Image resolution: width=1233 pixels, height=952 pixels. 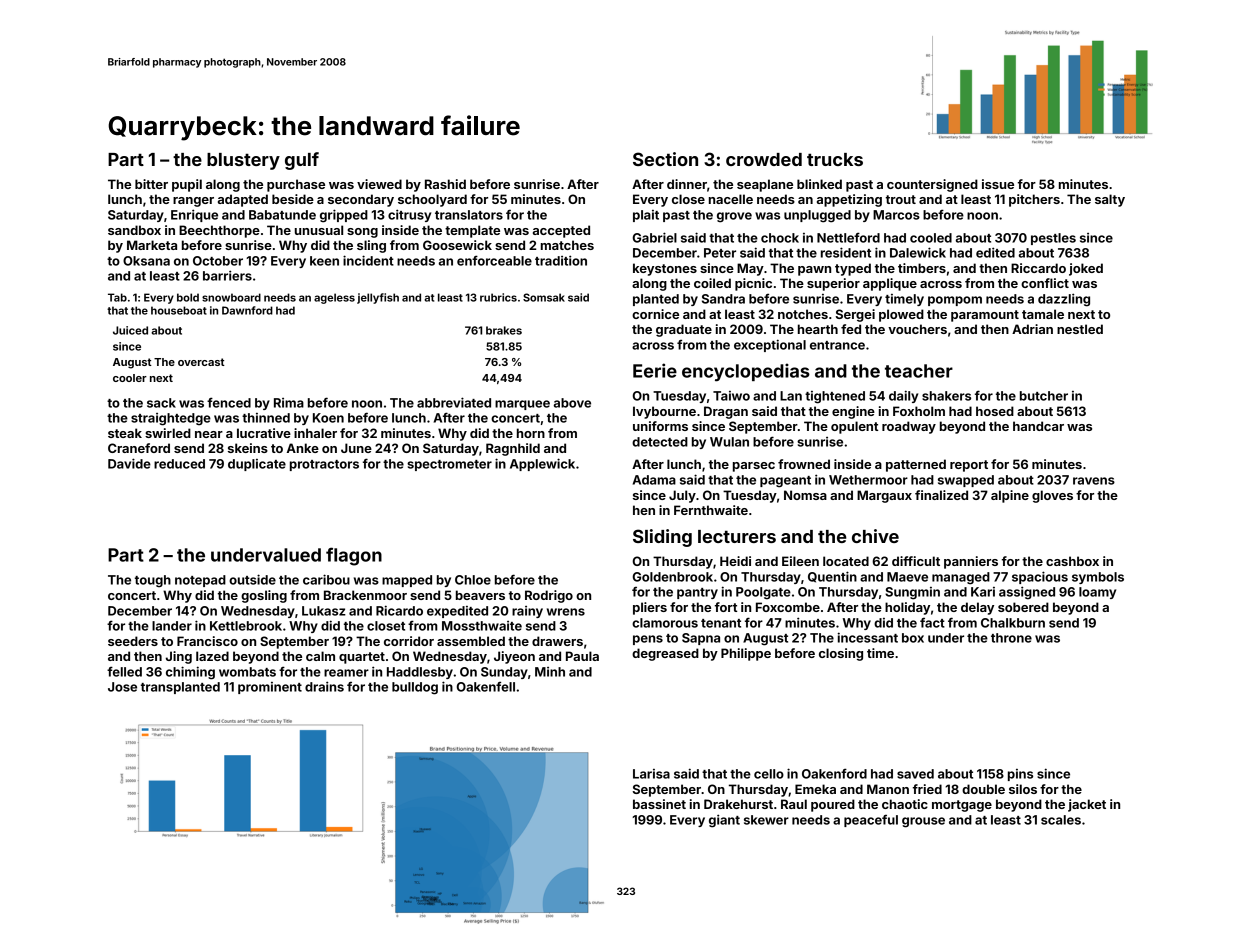 I want to click on pantry, so click(x=697, y=593).
